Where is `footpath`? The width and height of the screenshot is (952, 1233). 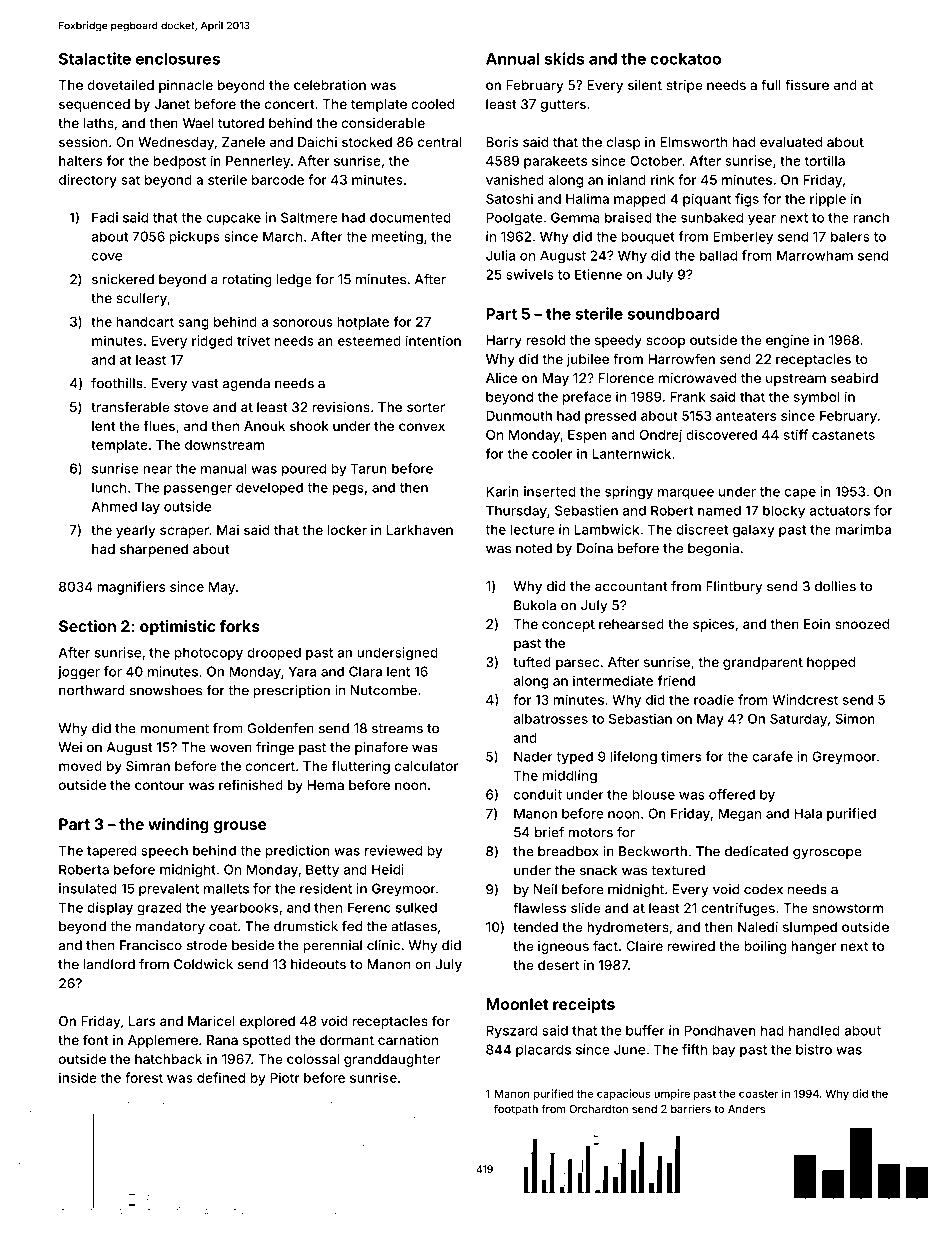 footpath is located at coordinates (516, 1109).
